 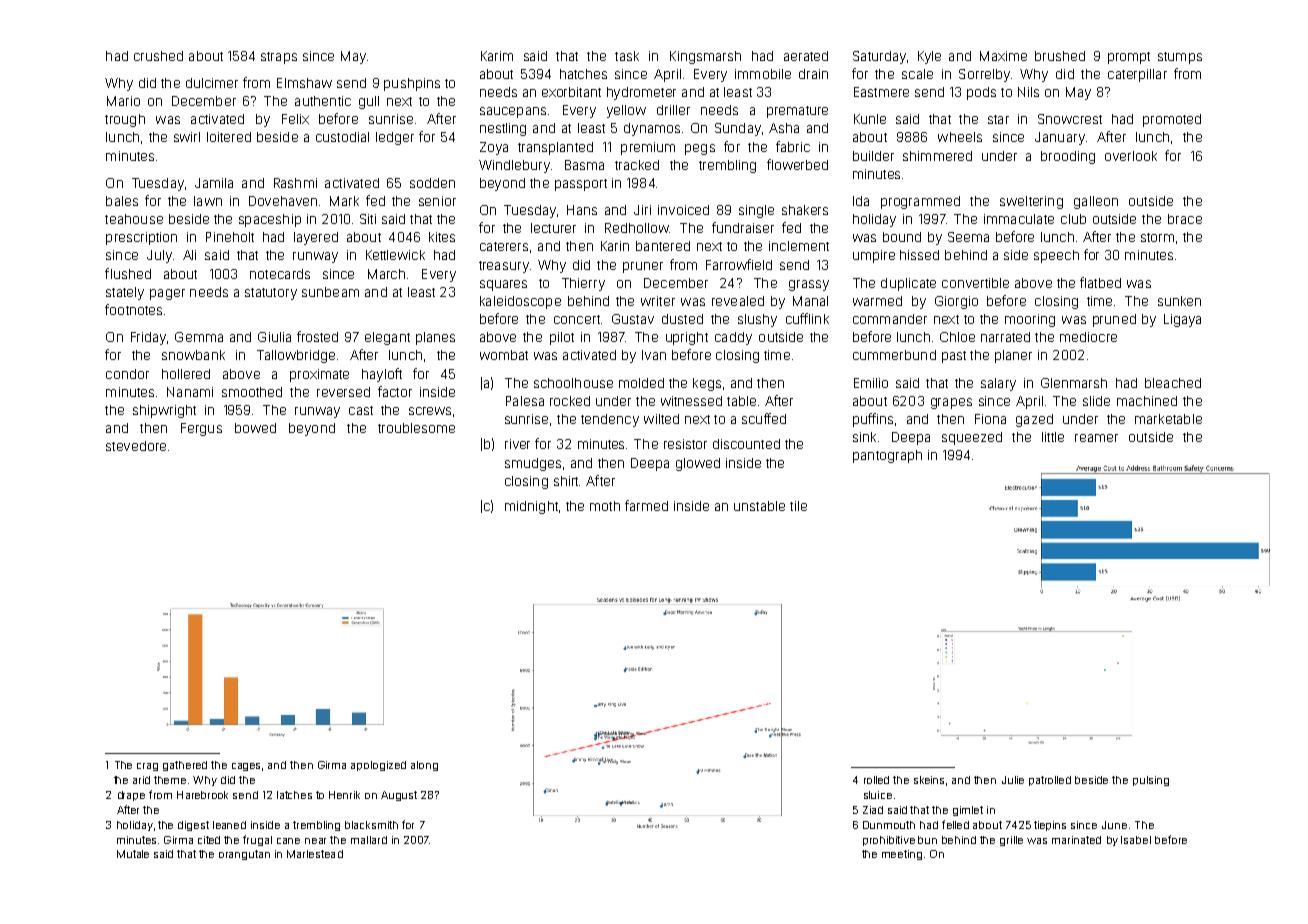 I want to click on aerated, so click(x=806, y=56).
